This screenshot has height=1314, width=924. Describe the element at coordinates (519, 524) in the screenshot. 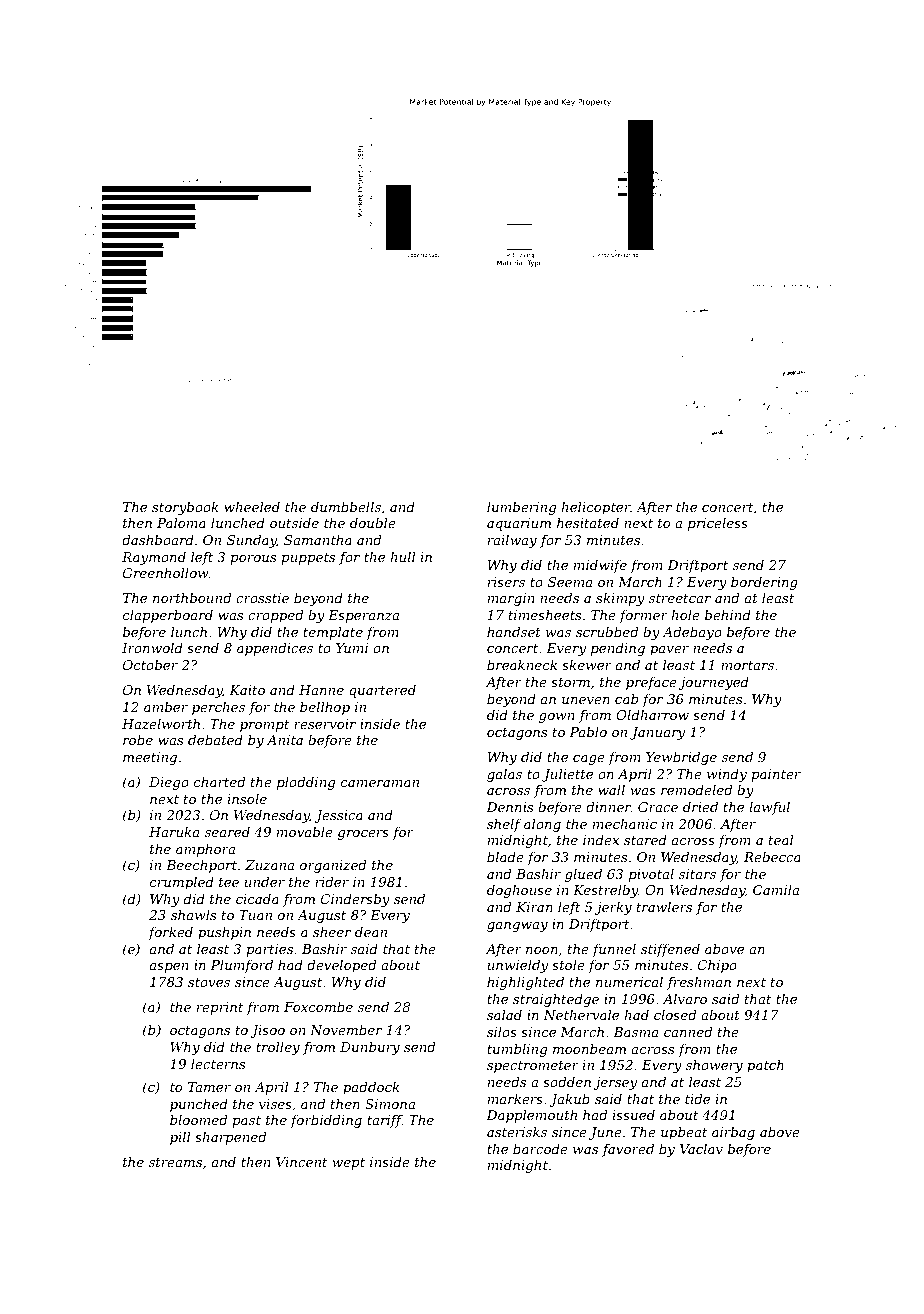

I see `aquarium` at that location.
